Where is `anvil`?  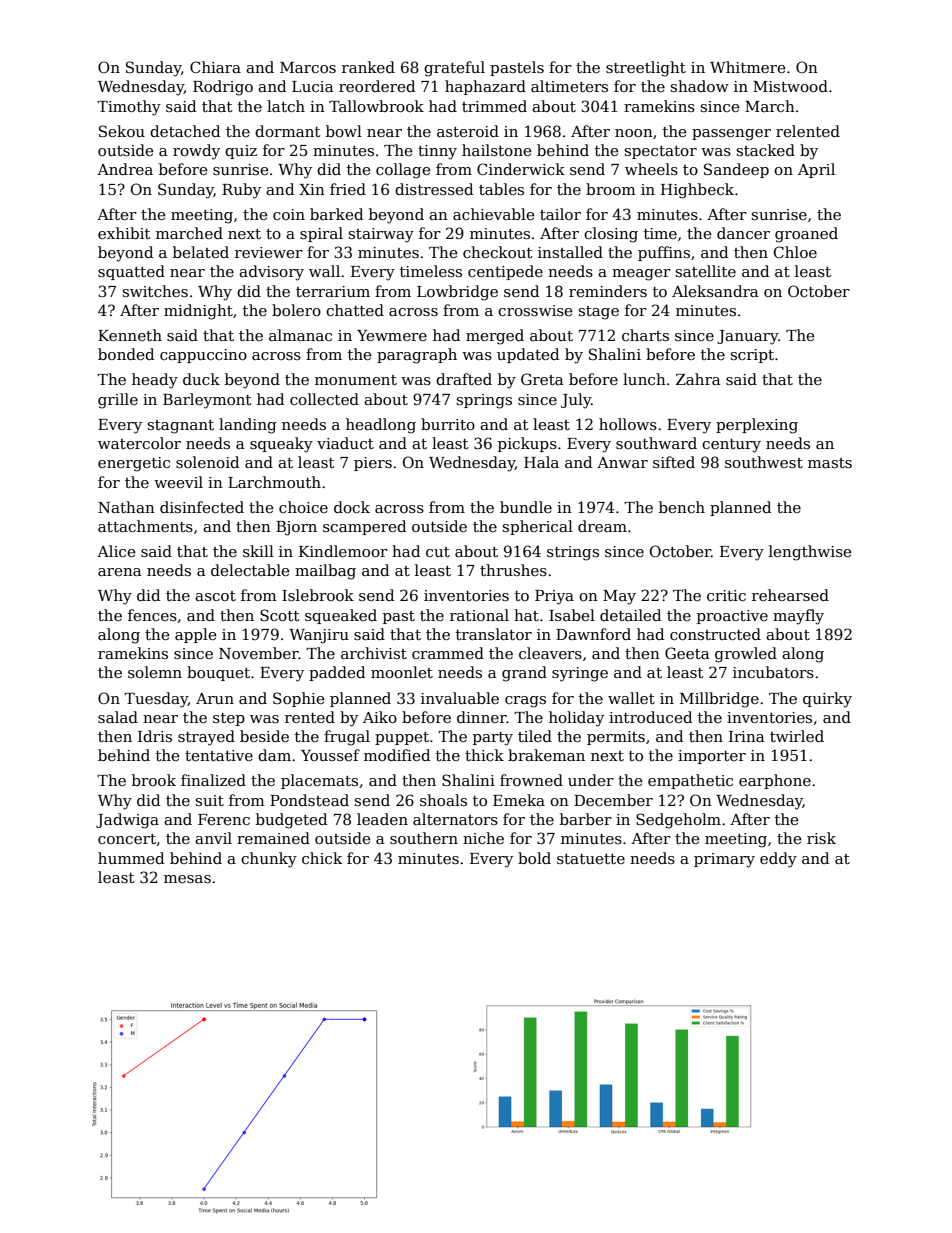 anvil is located at coordinates (213, 838).
